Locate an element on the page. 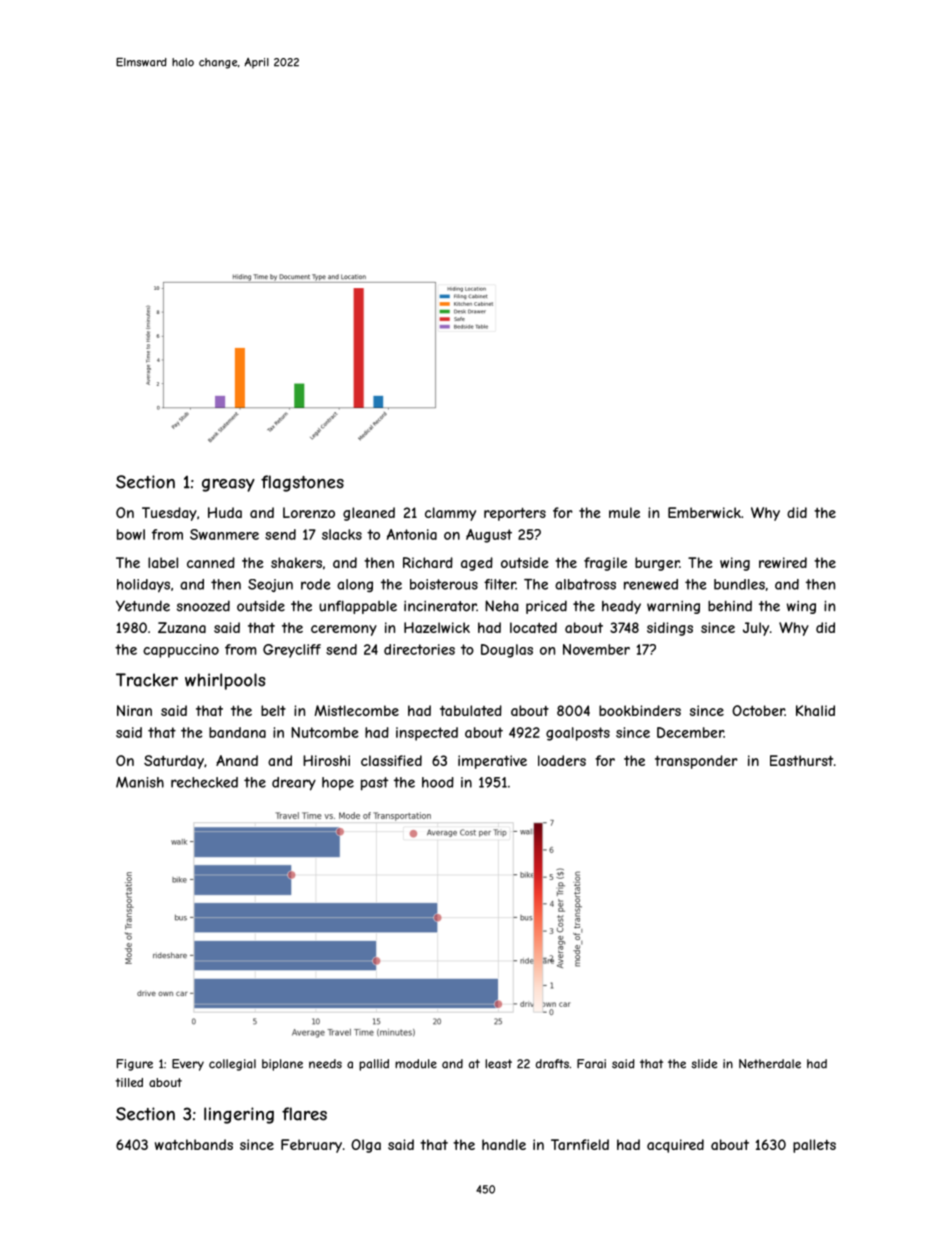 This page has height=1233, width=952. transponder is located at coordinates (696, 762).
